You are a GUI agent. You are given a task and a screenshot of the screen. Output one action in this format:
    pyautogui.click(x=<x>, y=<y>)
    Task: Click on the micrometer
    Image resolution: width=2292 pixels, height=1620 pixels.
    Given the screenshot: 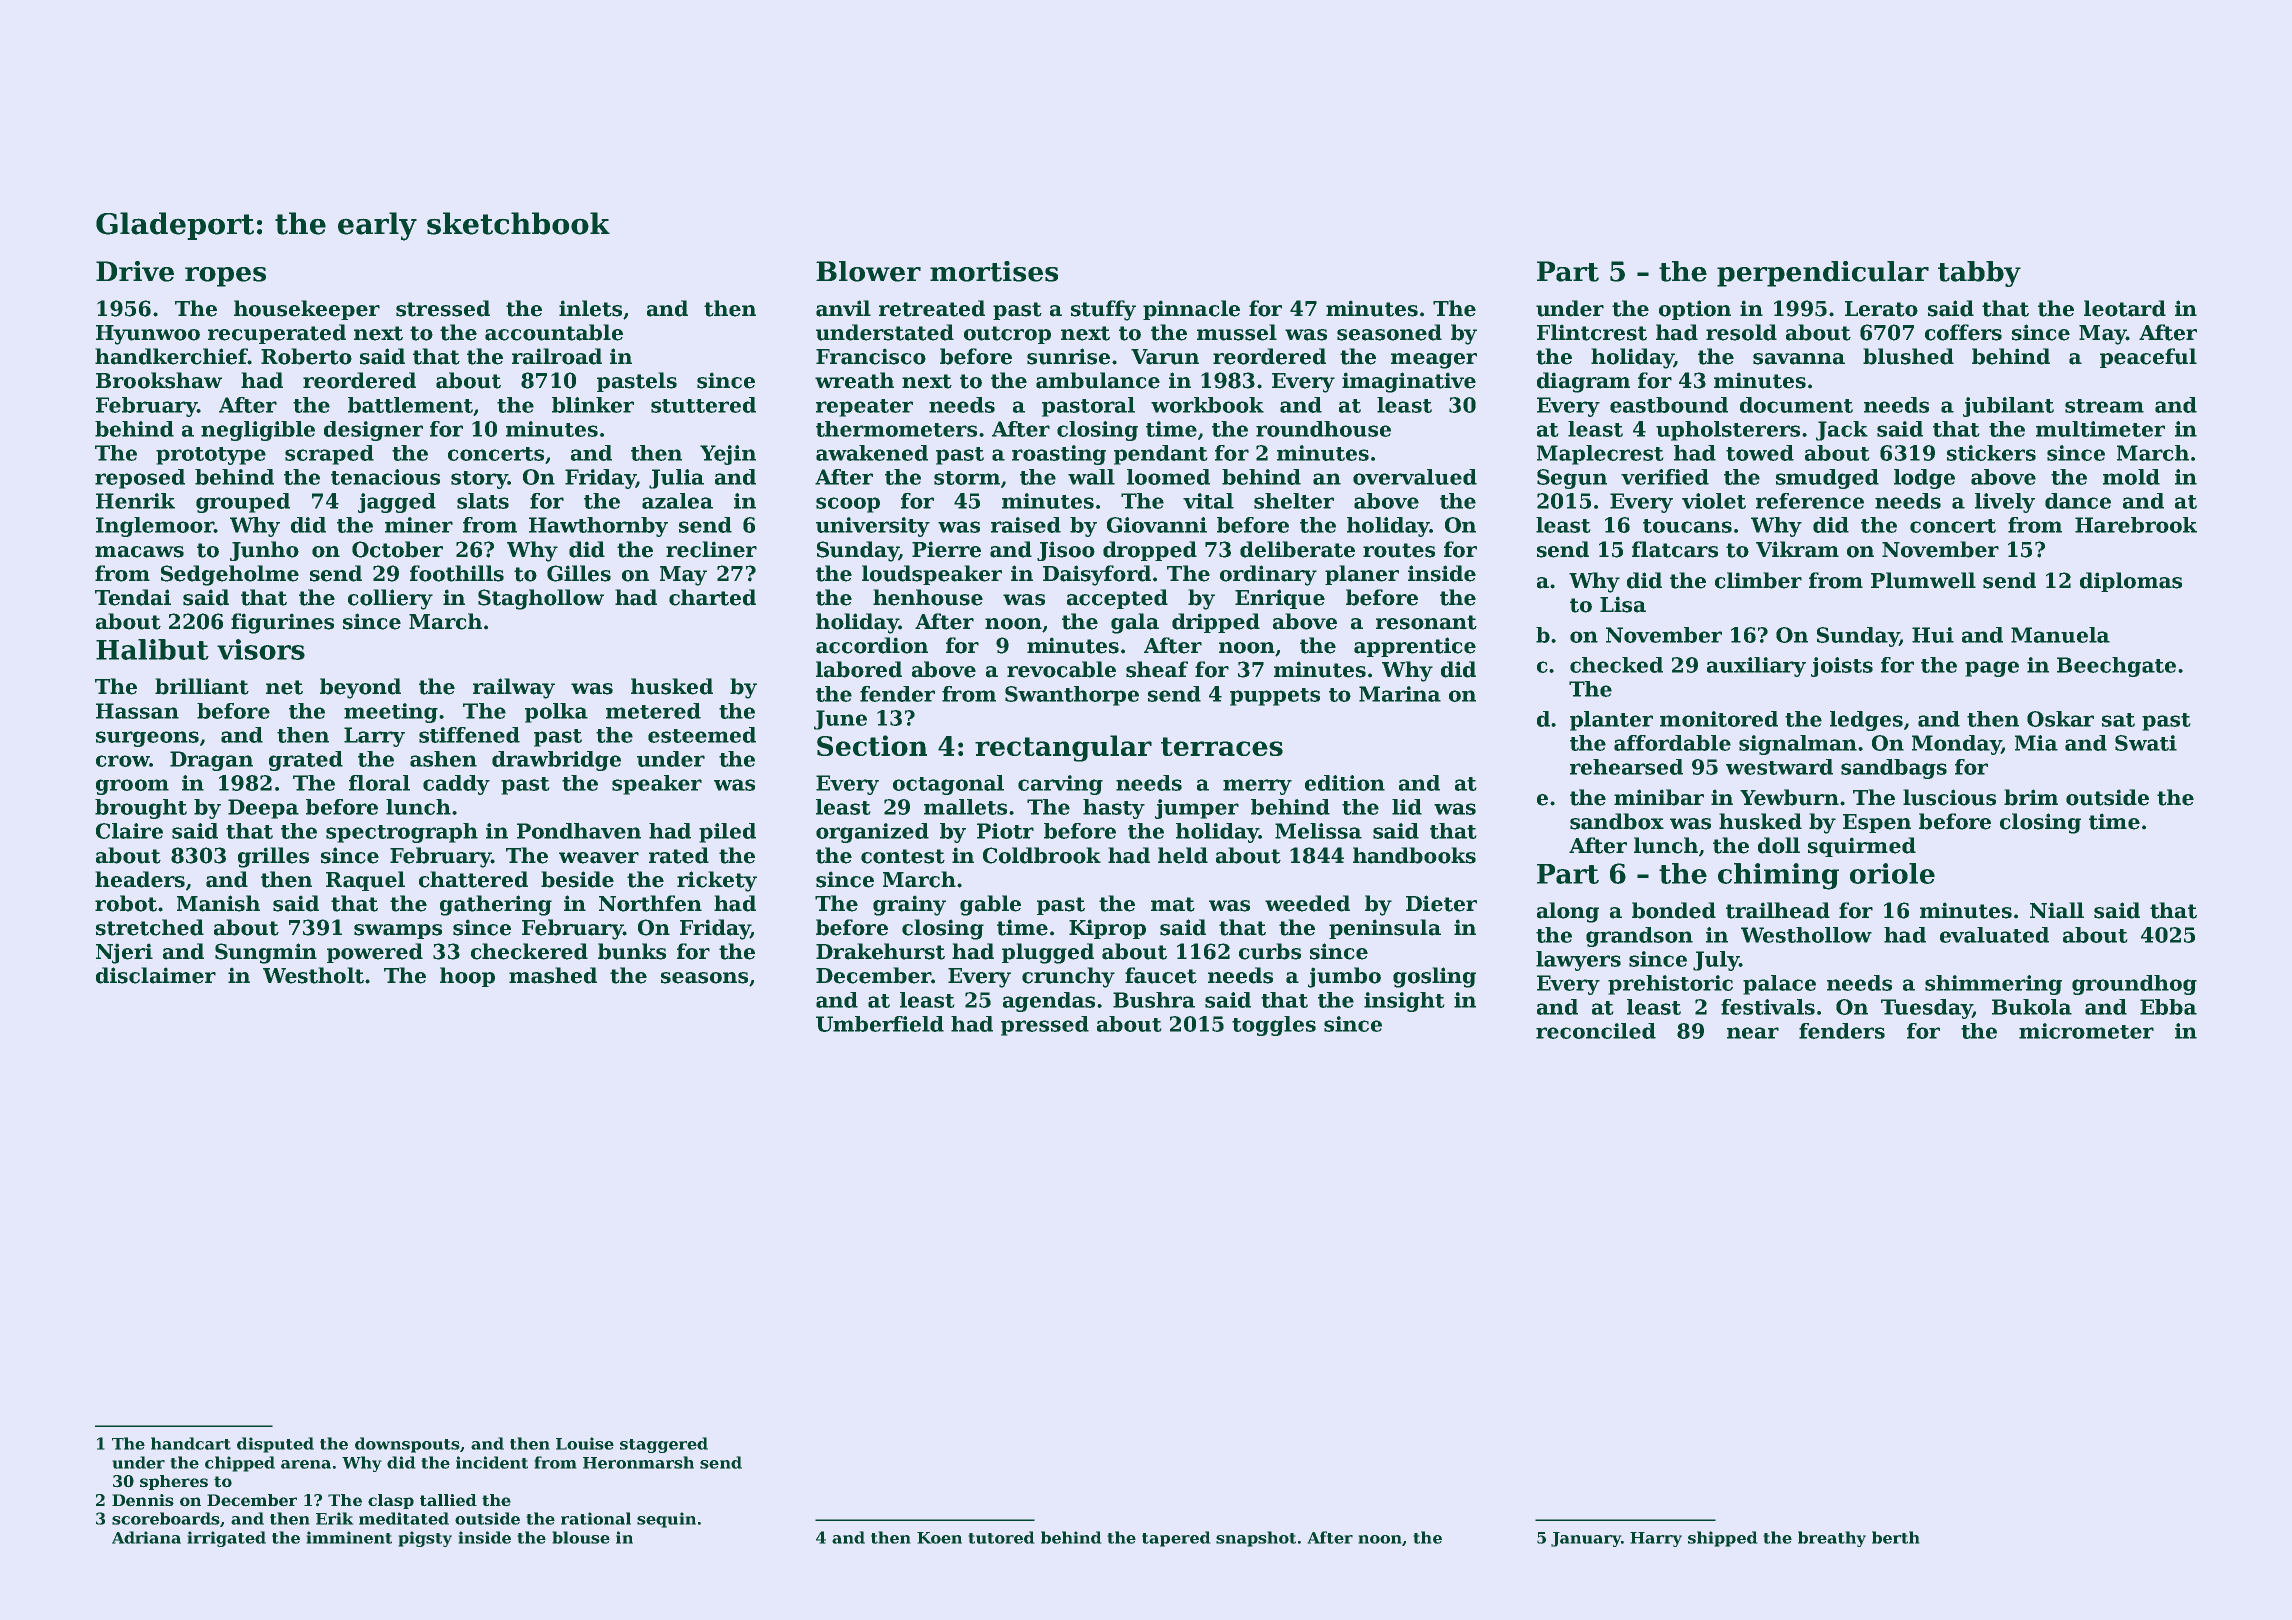 What is the action you would take?
    pyautogui.click(x=2086, y=1031)
